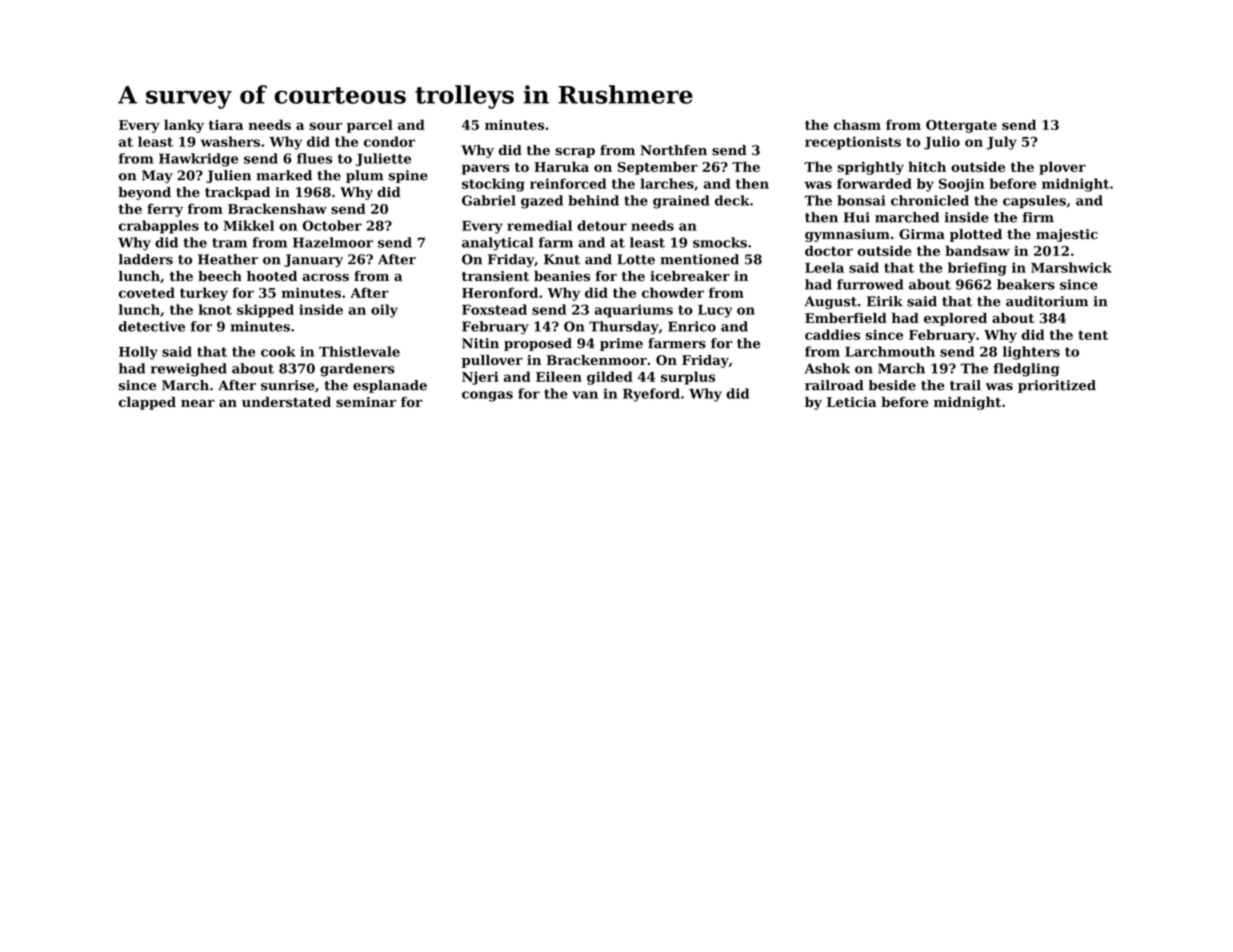  What do you see at coordinates (1031, 353) in the page?
I see `lighters` at bounding box center [1031, 353].
